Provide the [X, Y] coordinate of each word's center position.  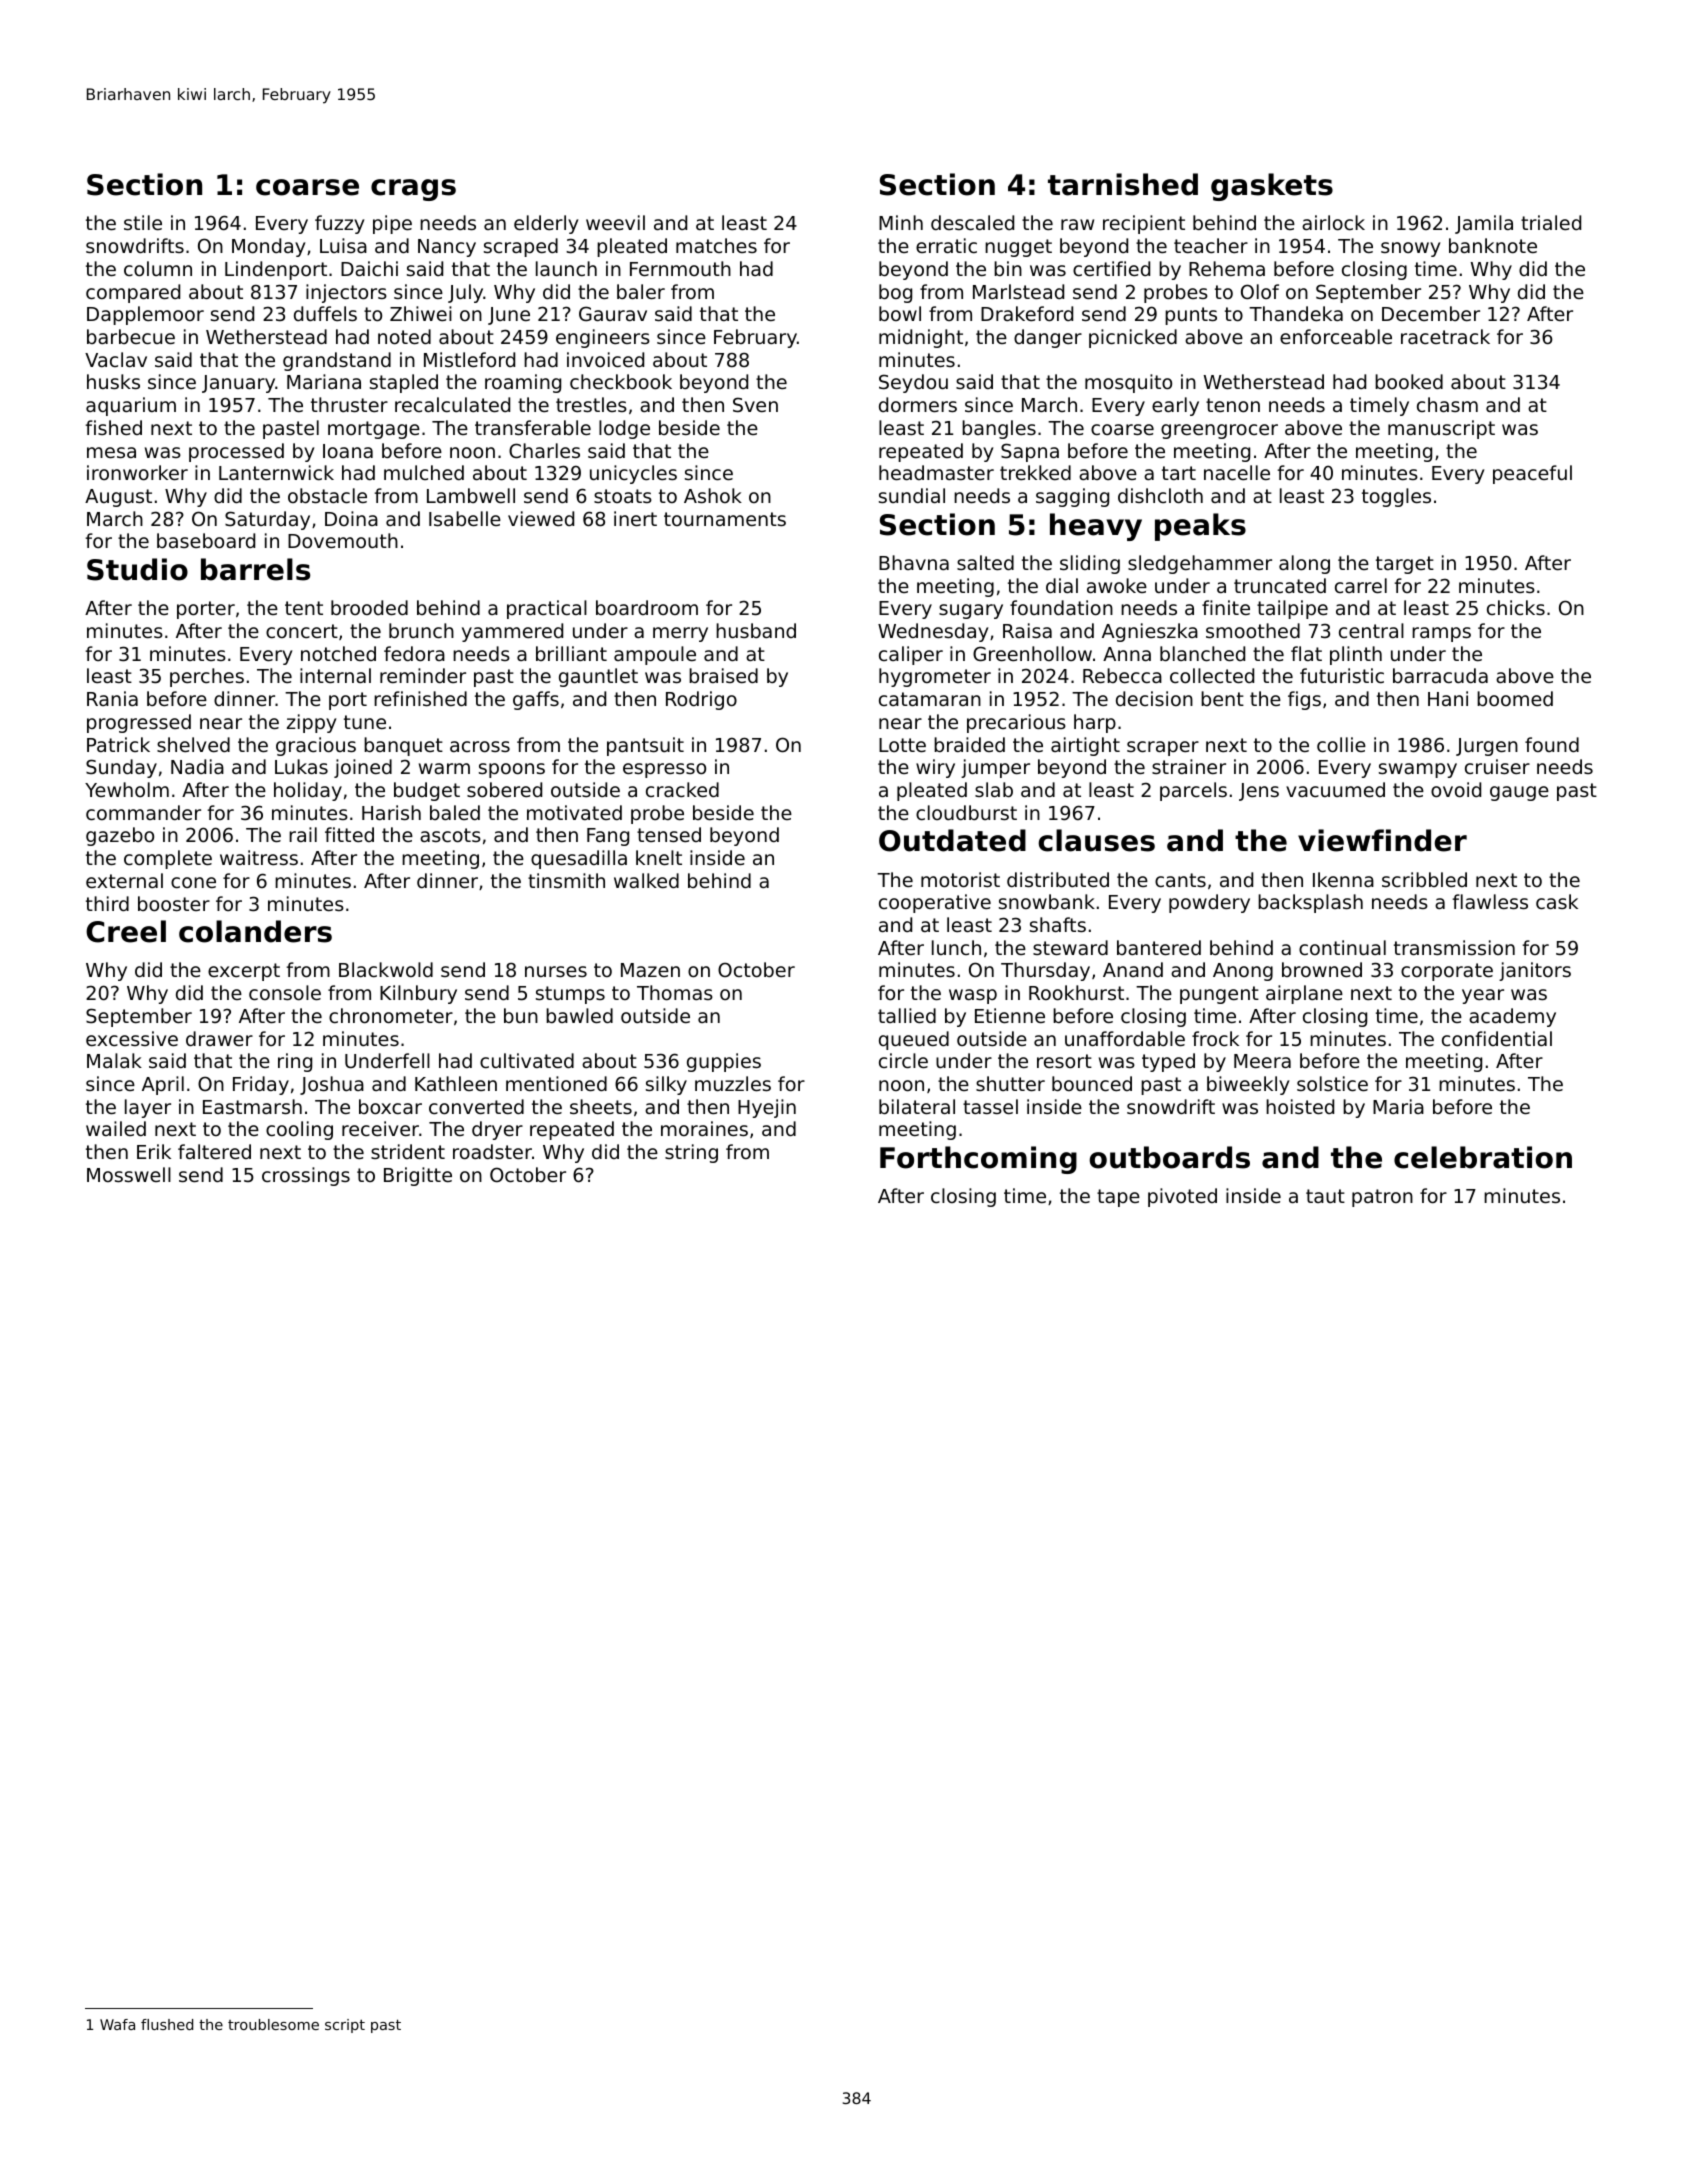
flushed [167, 2024]
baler [641, 291]
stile [143, 222]
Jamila [1484, 224]
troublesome [273, 2024]
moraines [704, 1128]
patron [1382, 1198]
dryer [497, 1130]
